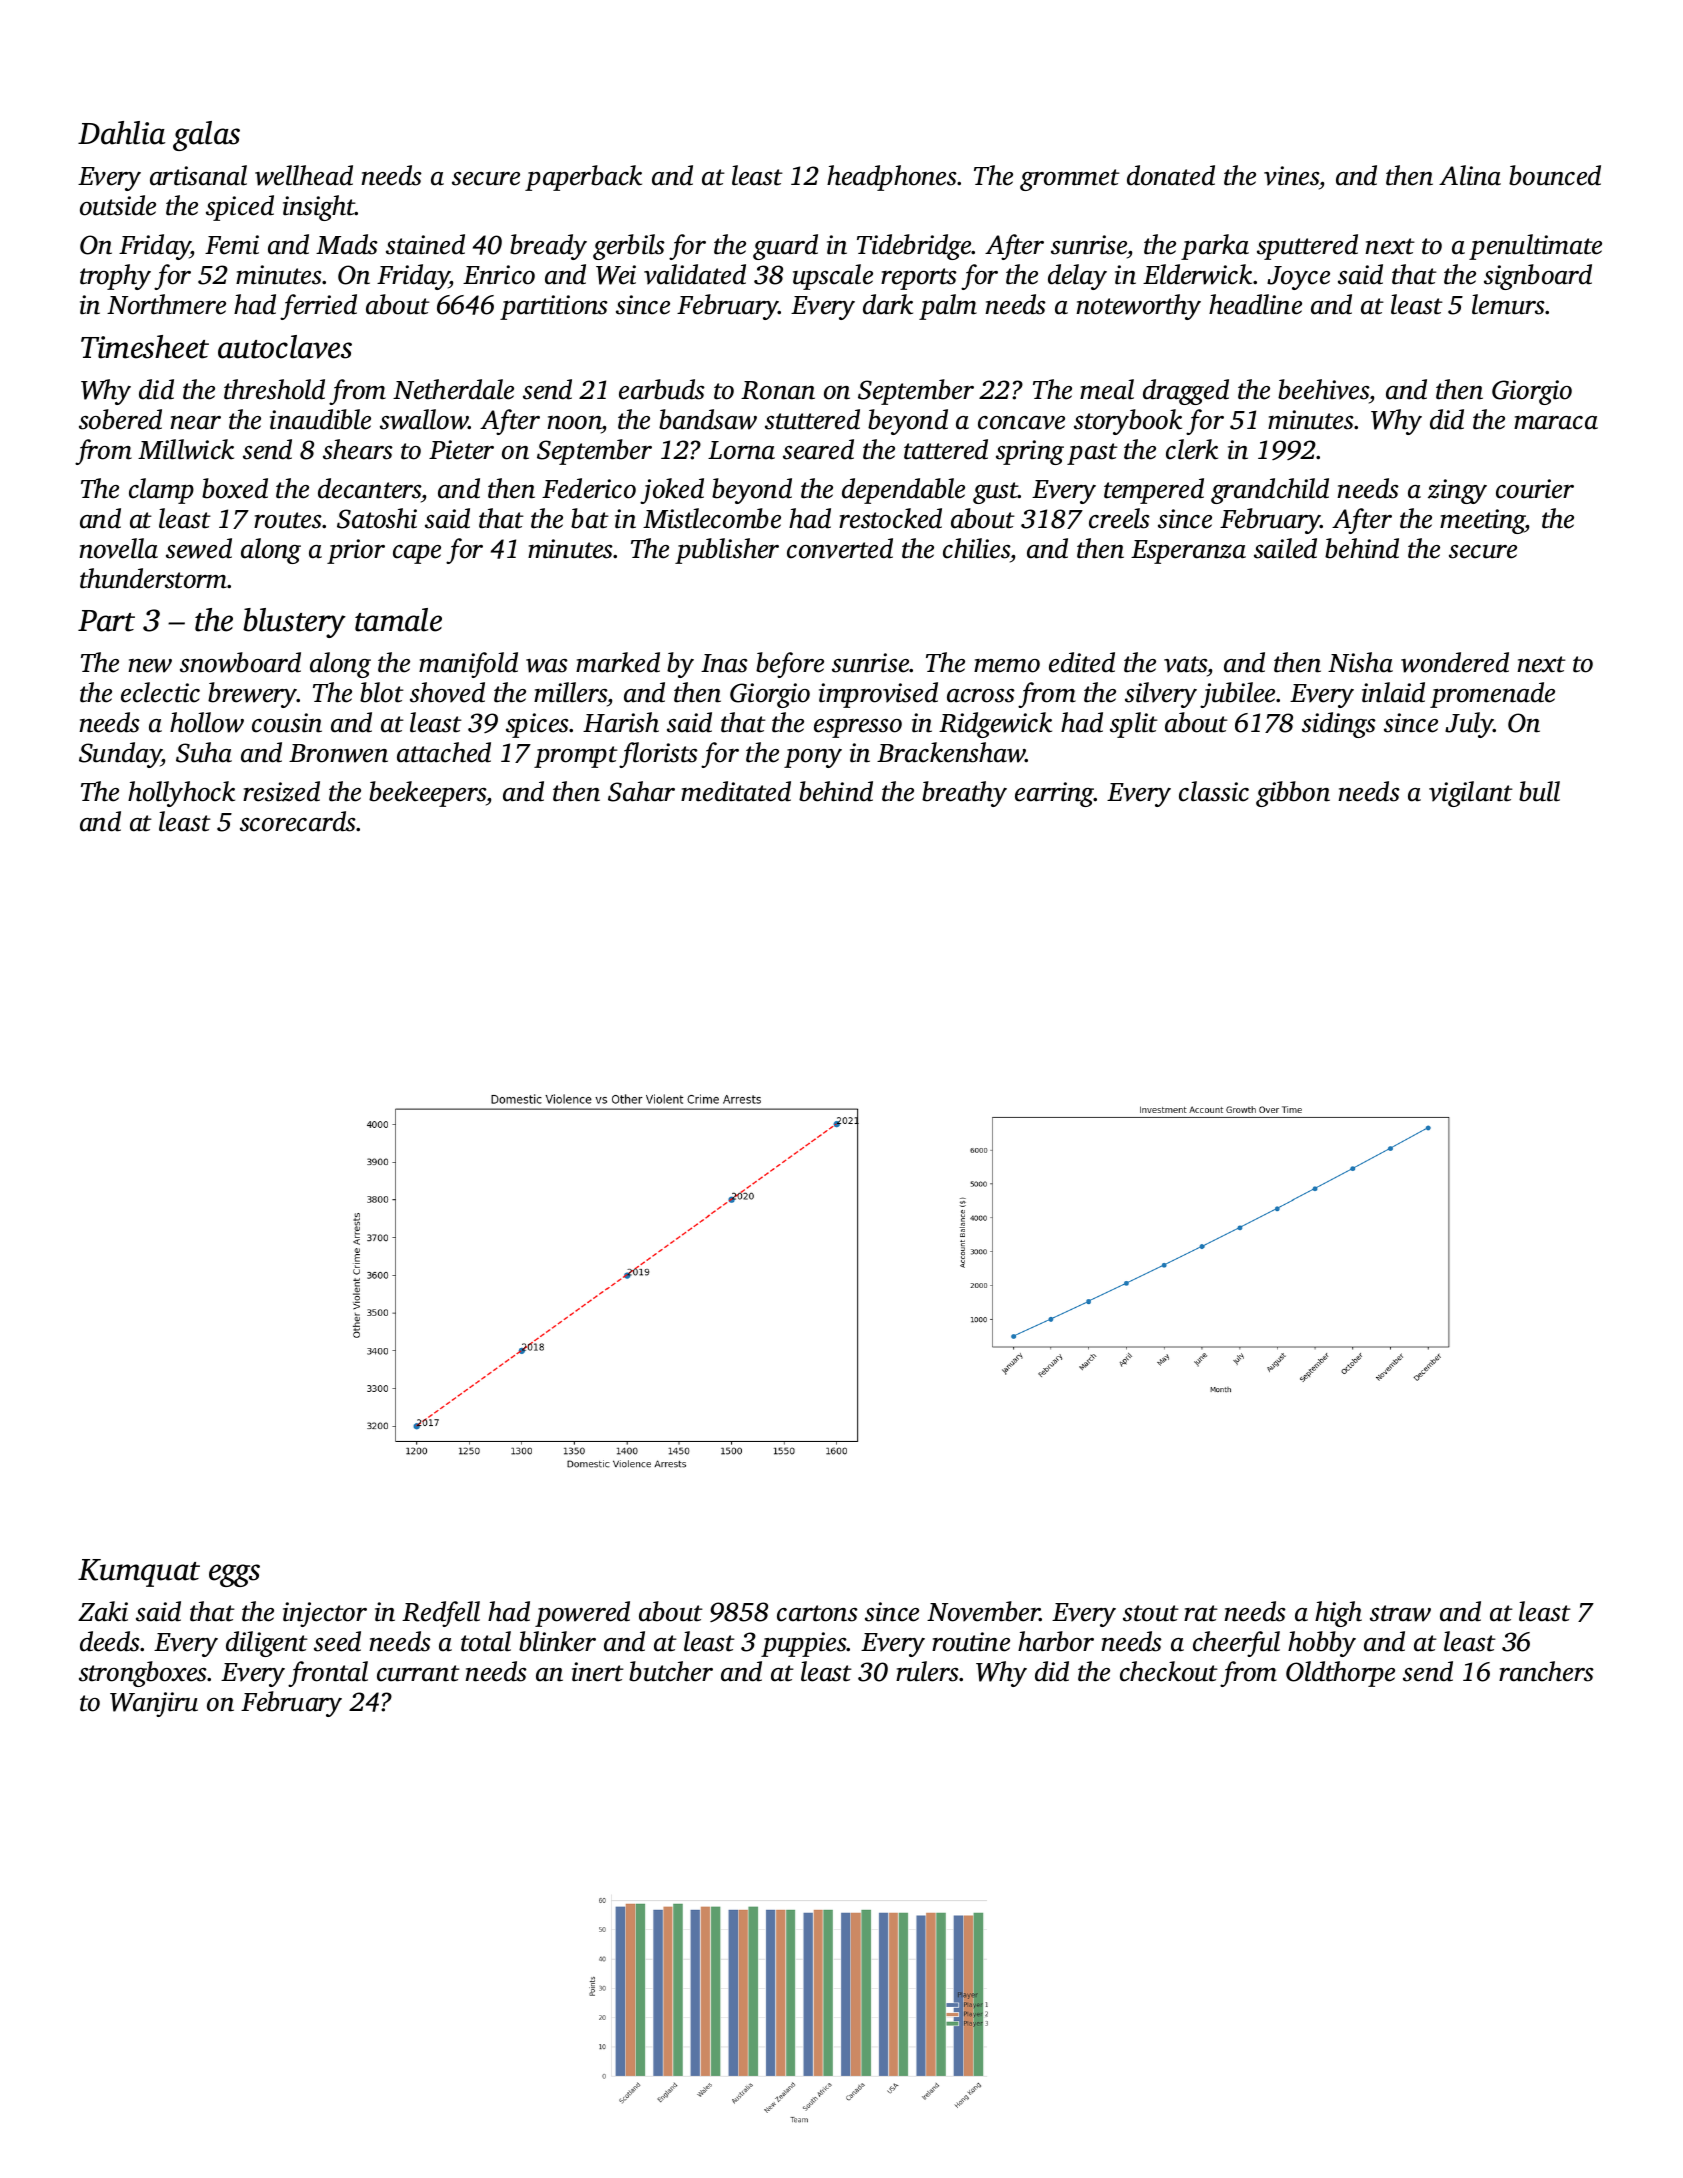 Image resolution: width=1683 pixels, height=2178 pixels. I want to click on stout, so click(1151, 1613).
